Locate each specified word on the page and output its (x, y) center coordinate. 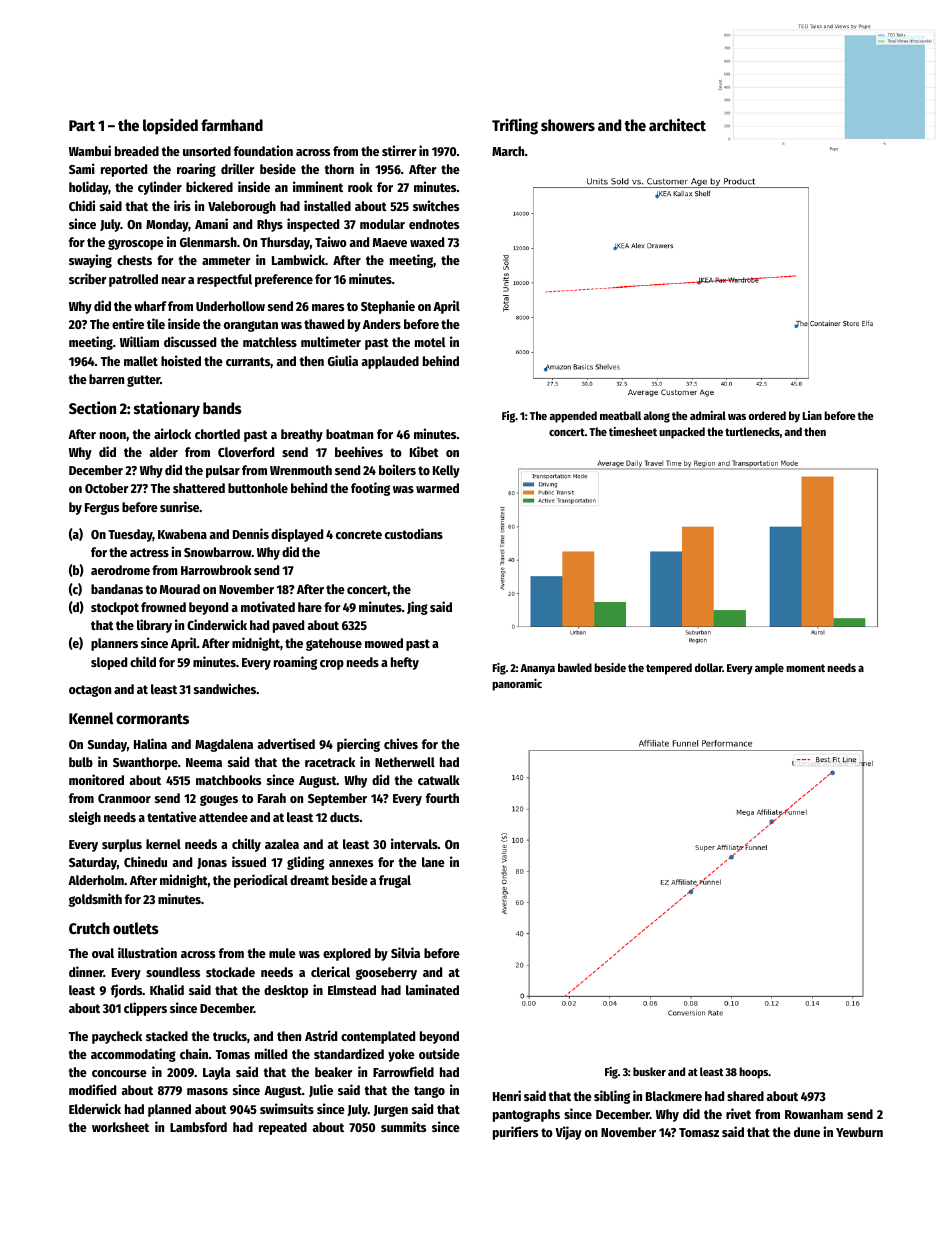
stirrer (399, 150)
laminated (432, 989)
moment (805, 668)
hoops (754, 1073)
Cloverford (246, 452)
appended (573, 417)
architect (677, 124)
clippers (145, 1009)
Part (82, 125)
